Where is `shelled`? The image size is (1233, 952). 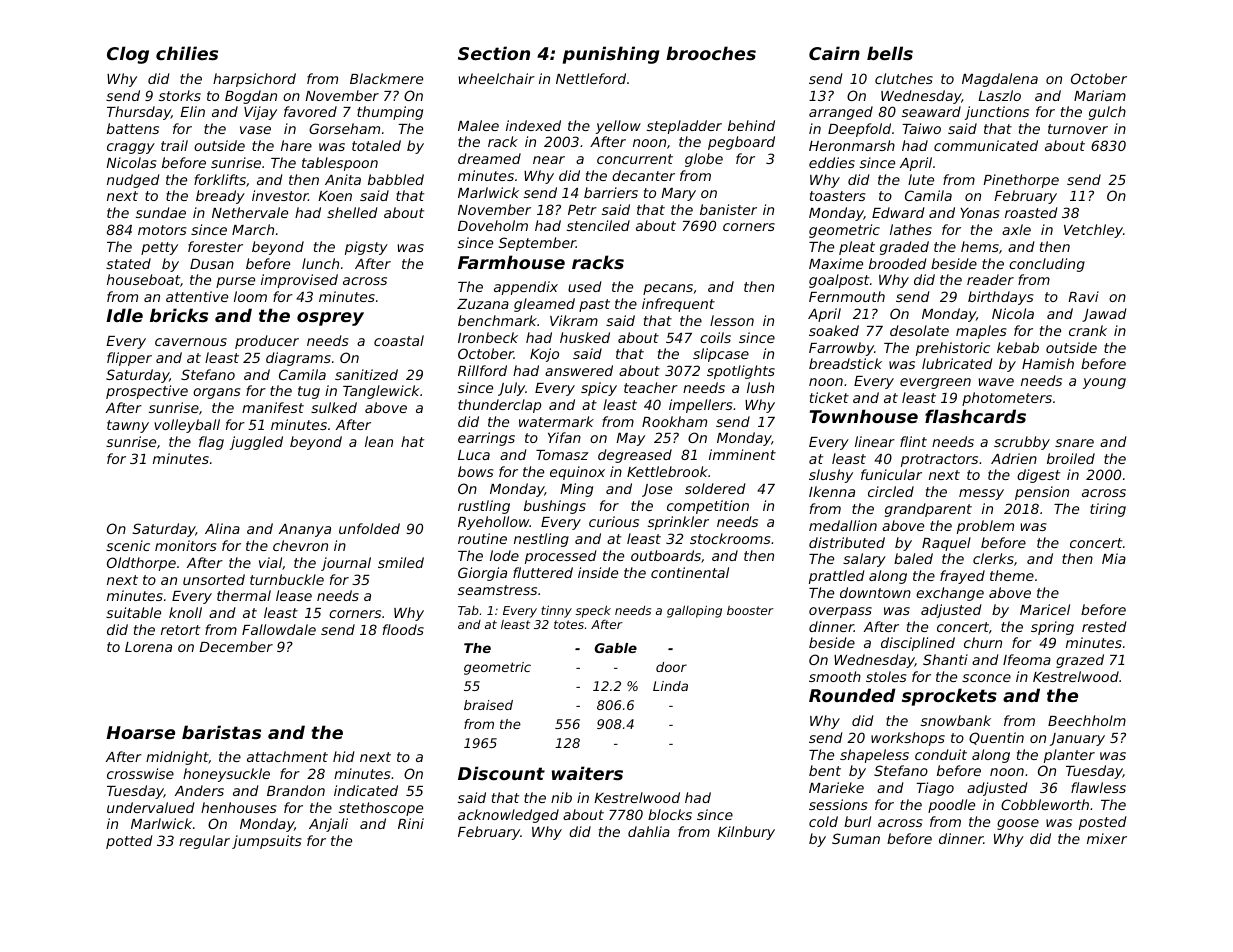
shelled is located at coordinates (352, 212).
